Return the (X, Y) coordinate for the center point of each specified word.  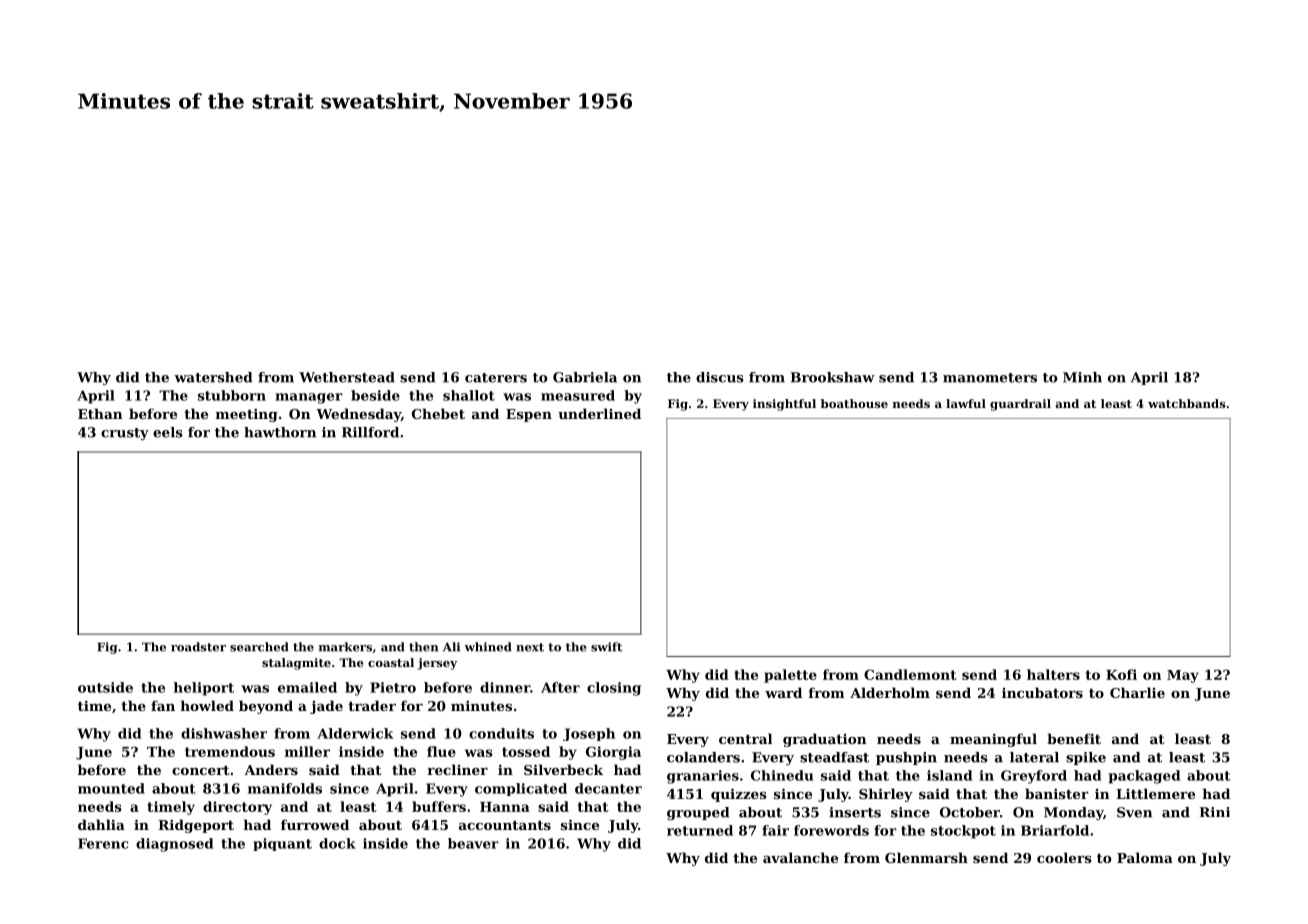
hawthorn (280, 432)
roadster (198, 647)
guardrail (1020, 405)
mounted (111, 788)
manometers (990, 378)
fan (163, 705)
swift (606, 647)
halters (1053, 674)
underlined (599, 413)
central (745, 738)
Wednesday (358, 415)
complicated (521, 789)
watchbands (1187, 403)
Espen (529, 415)
